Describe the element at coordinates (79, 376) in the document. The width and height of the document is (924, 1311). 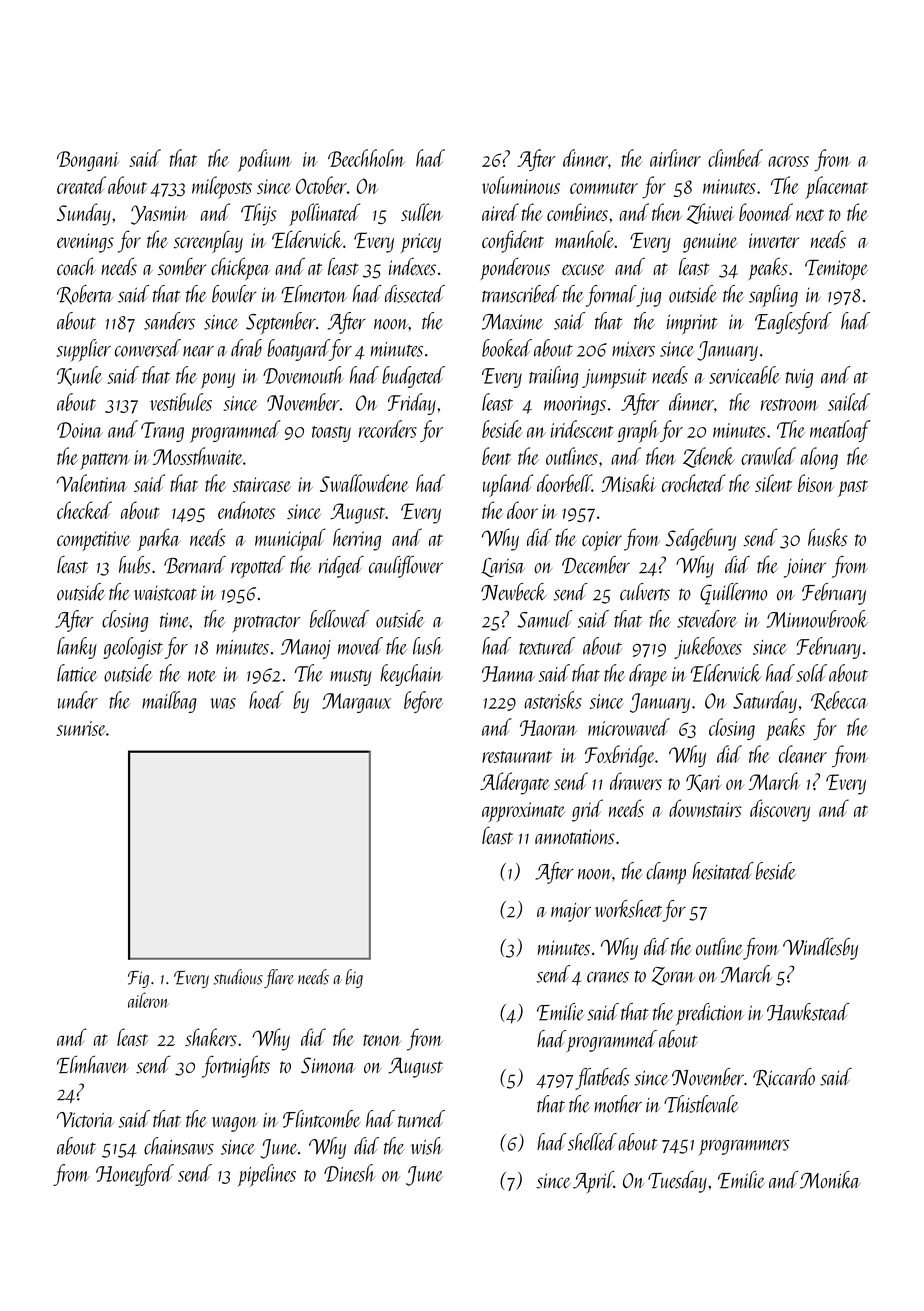
I see `Kunle` at that location.
